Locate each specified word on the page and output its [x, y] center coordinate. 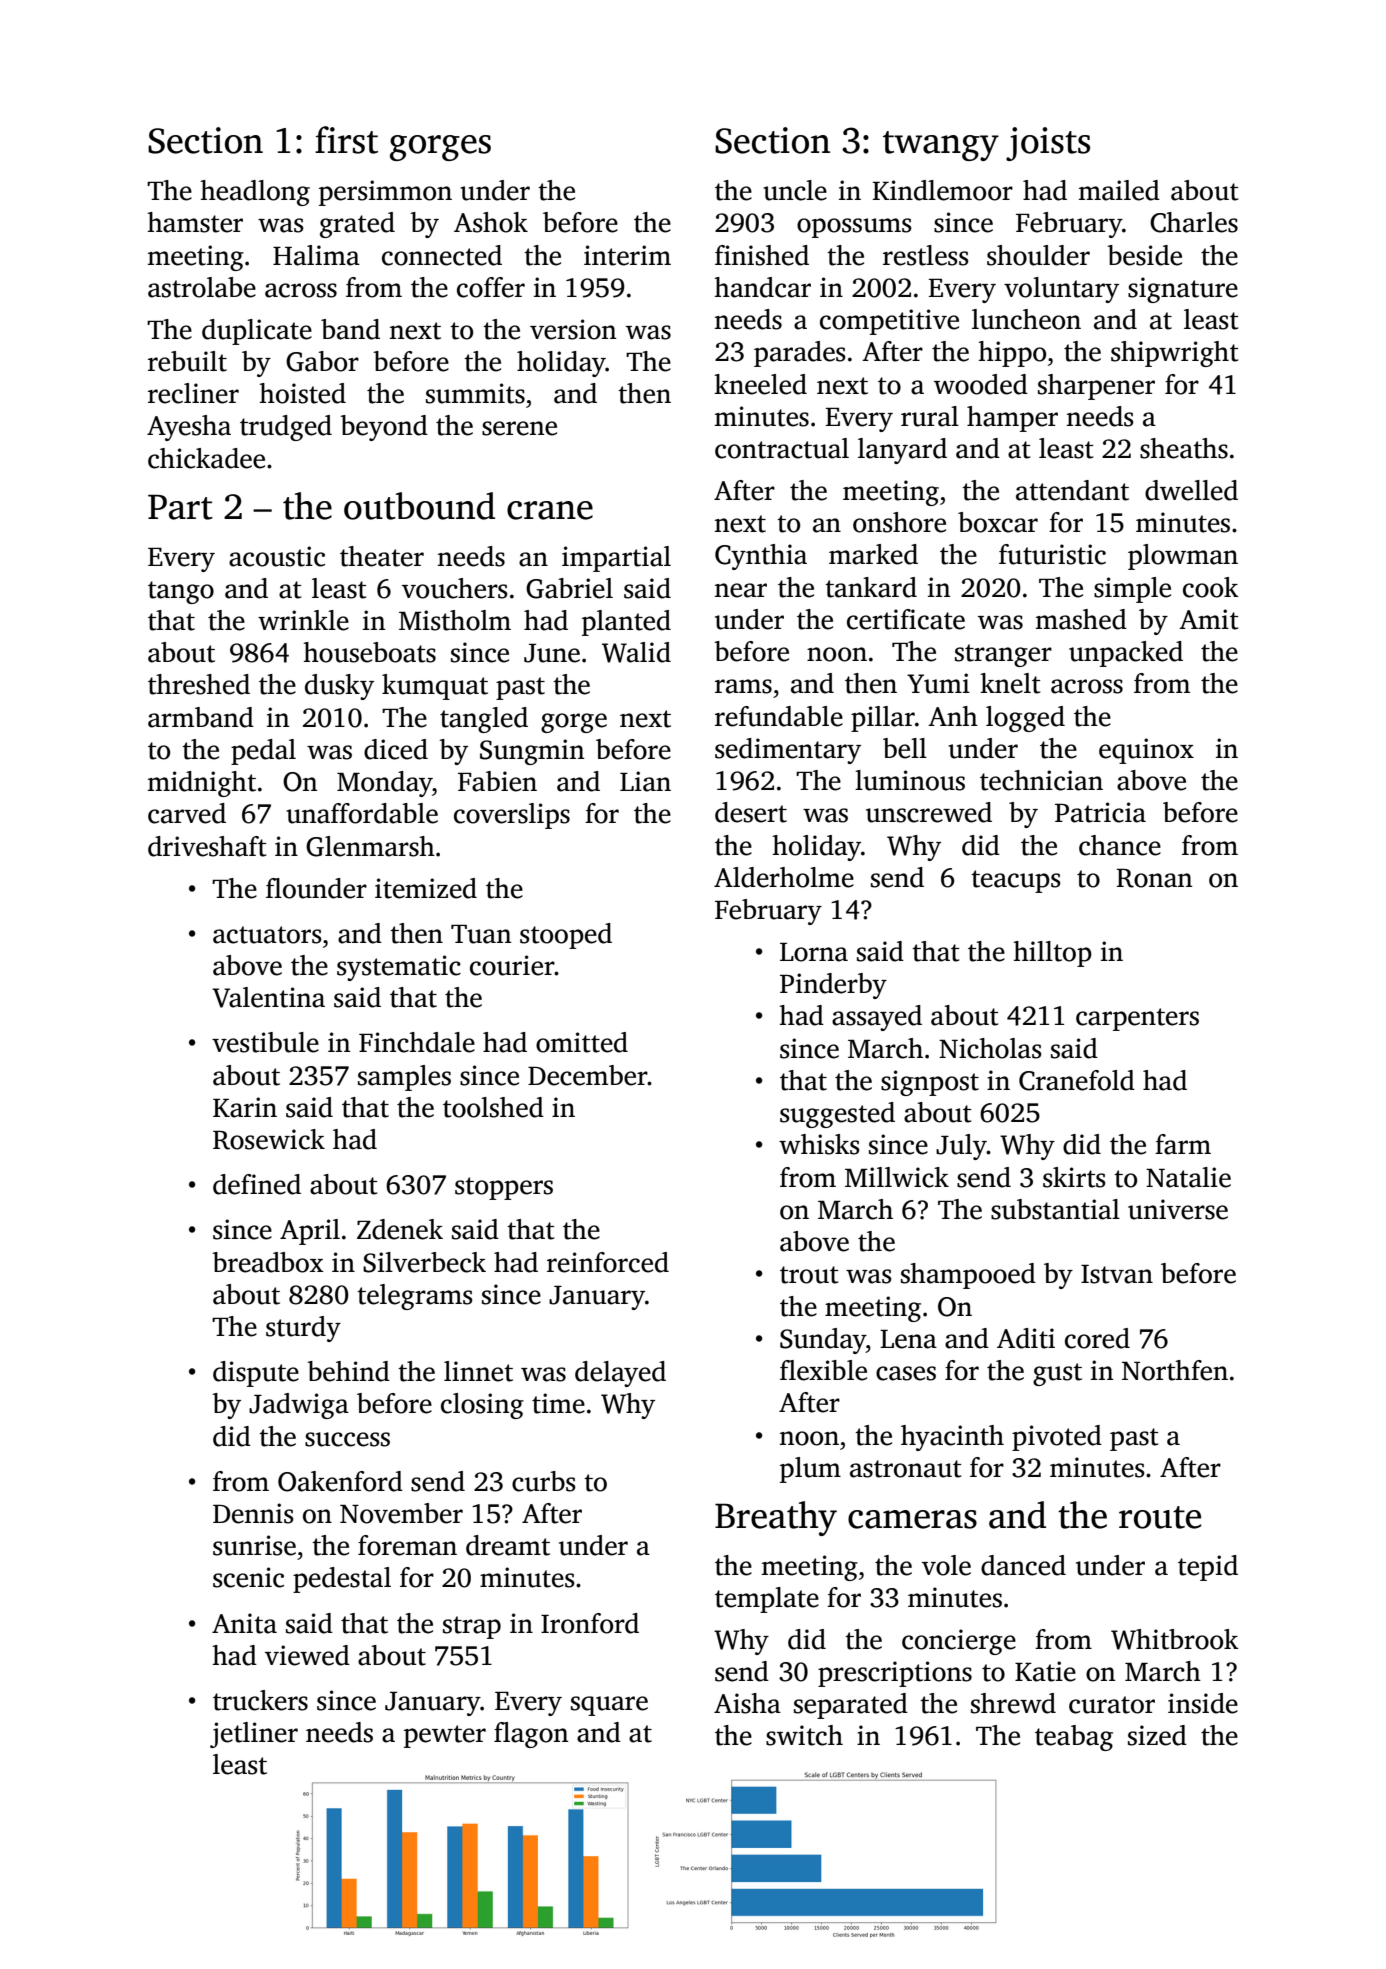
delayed [620, 1374]
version [573, 329]
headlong [255, 193]
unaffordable [362, 813]
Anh [953, 716]
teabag [1074, 1738]
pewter [445, 1736]
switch [804, 1735]
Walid [636, 652]
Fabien [497, 781]
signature [1183, 290]
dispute [256, 1374]
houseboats [369, 652]
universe [1178, 1209]
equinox [1146, 751]
